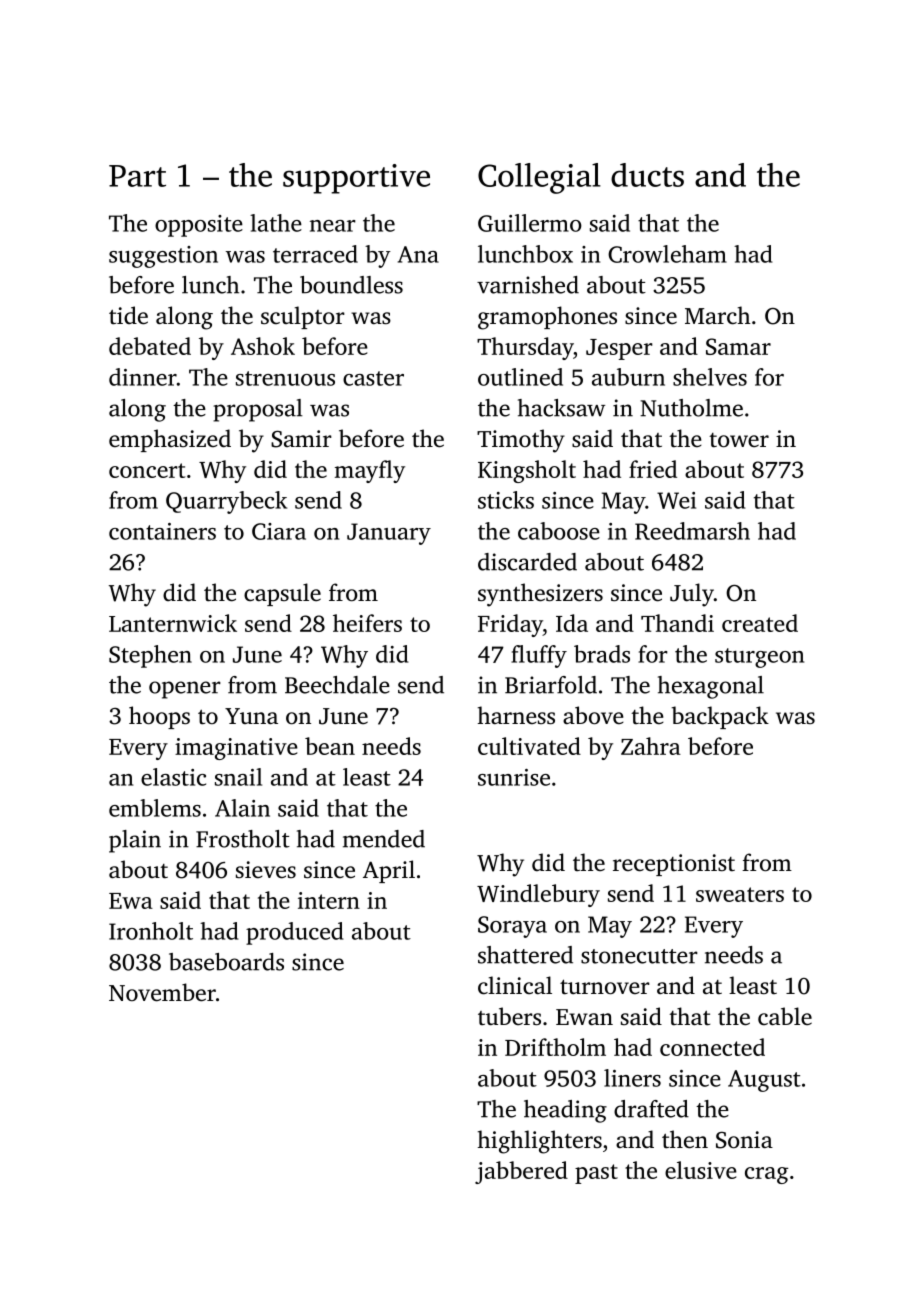 The image size is (924, 1311). Describe the element at coordinates (764, 1081) in the screenshot. I see `August` at that location.
